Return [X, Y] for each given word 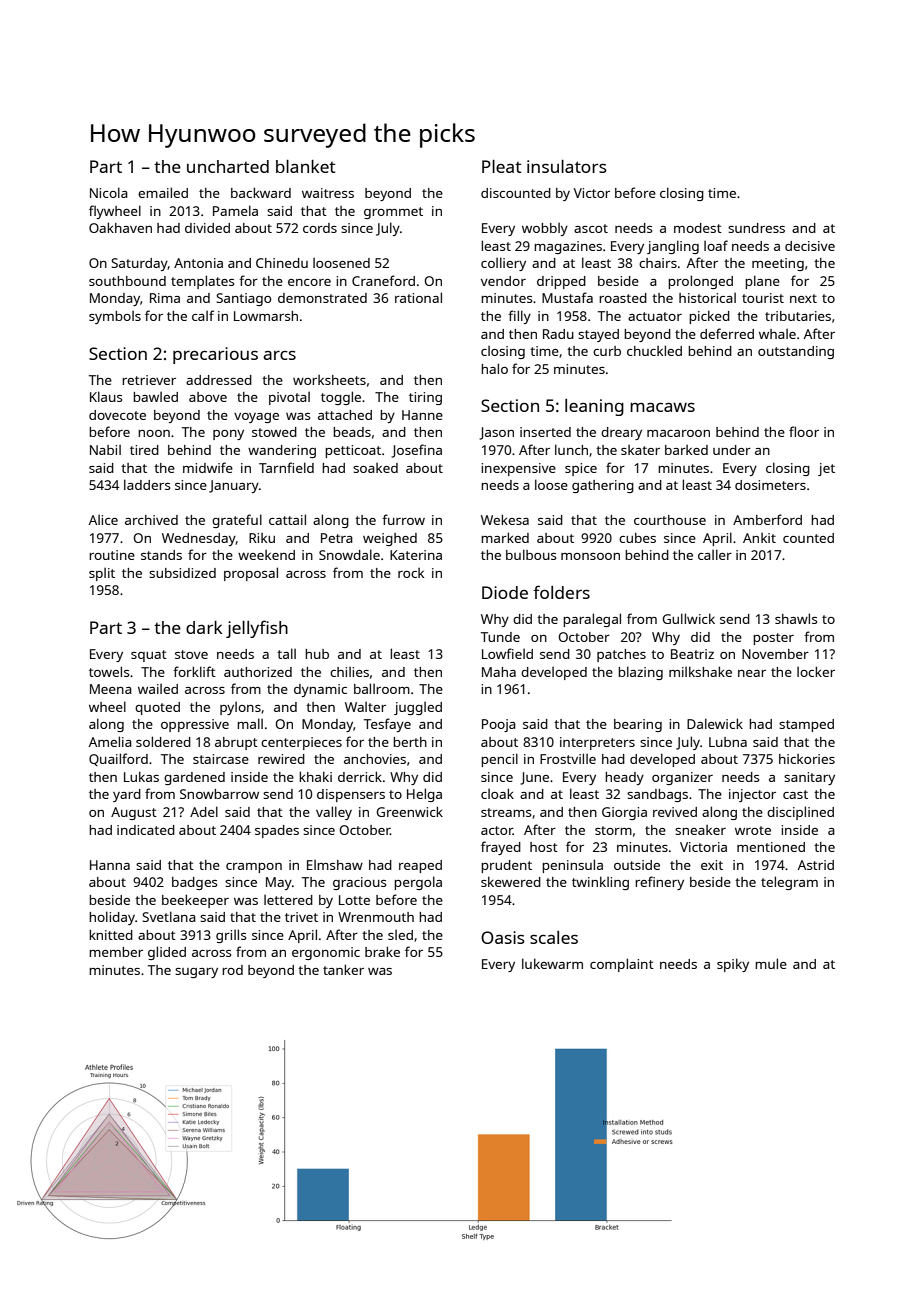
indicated [146, 830]
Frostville [568, 758]
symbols [115, 317]
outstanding [796, 352]
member [116, 952]
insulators [567, 166]
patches [621, 655]
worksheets [329, 380]
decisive [810, 246]
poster [773, 639]
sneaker [700, 830]
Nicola [109, 192]
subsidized [182, 573]
